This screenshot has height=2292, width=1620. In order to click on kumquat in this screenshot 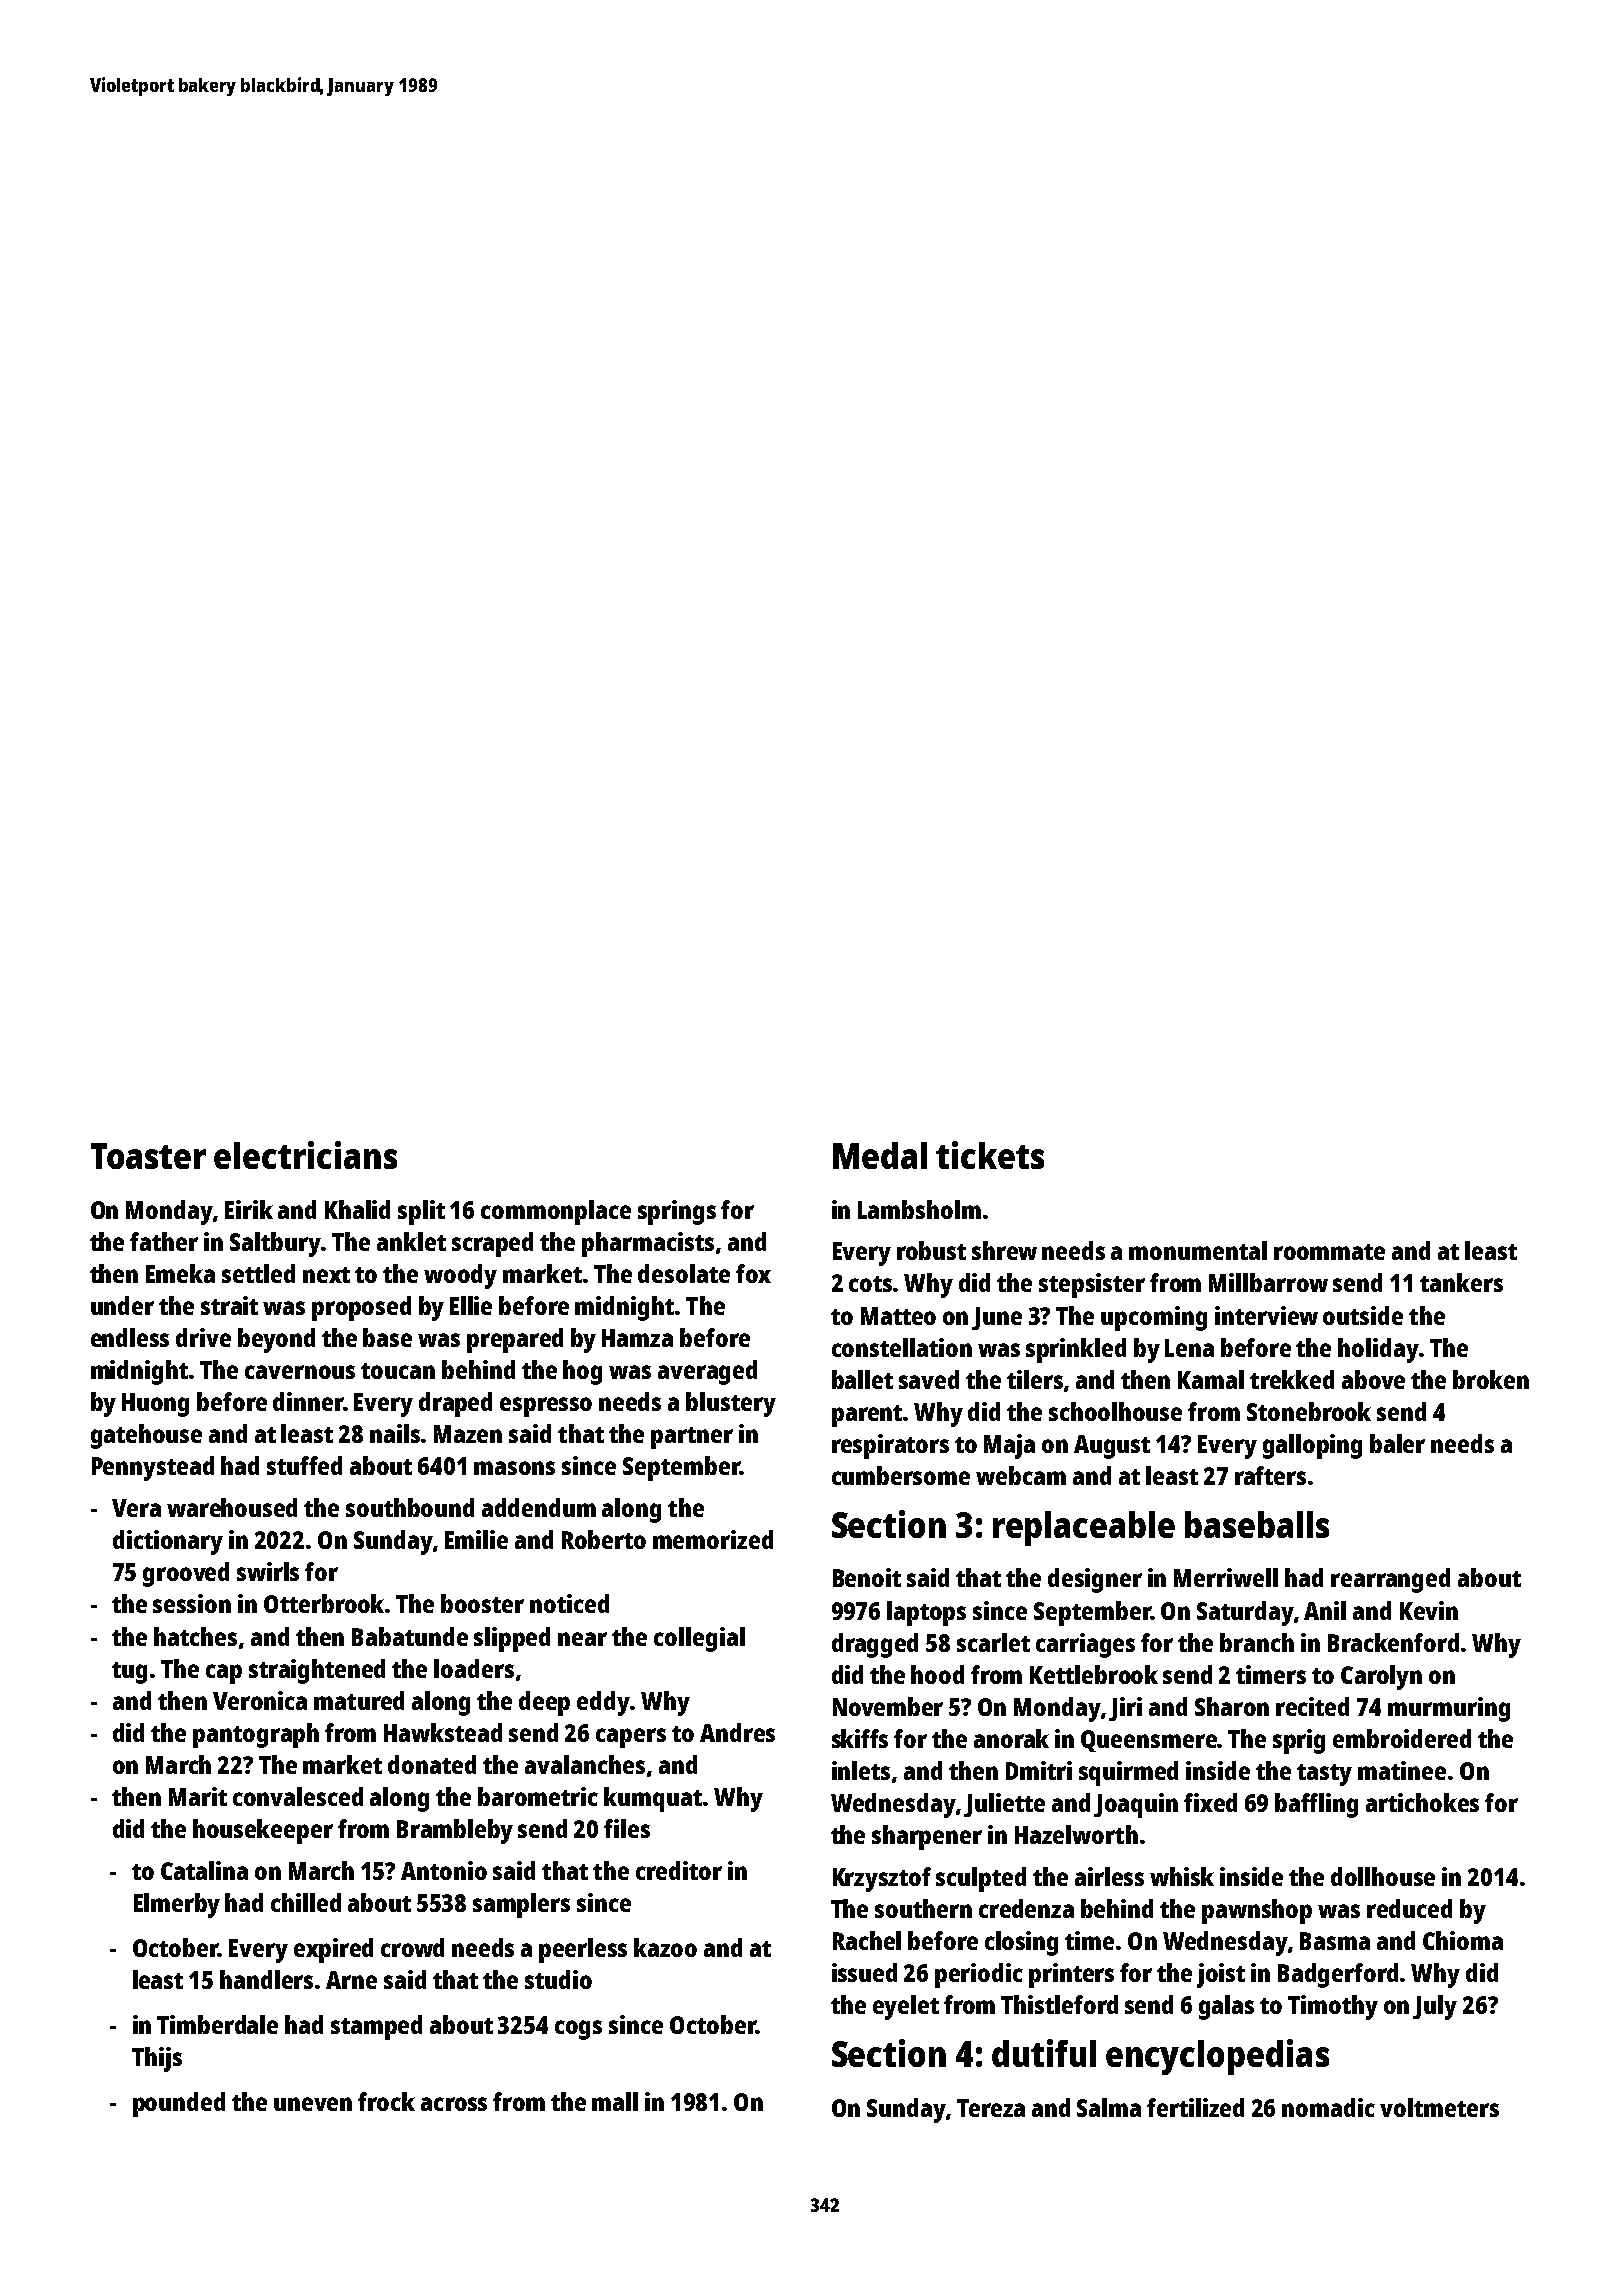, I will do `click(653, 1799)`.
